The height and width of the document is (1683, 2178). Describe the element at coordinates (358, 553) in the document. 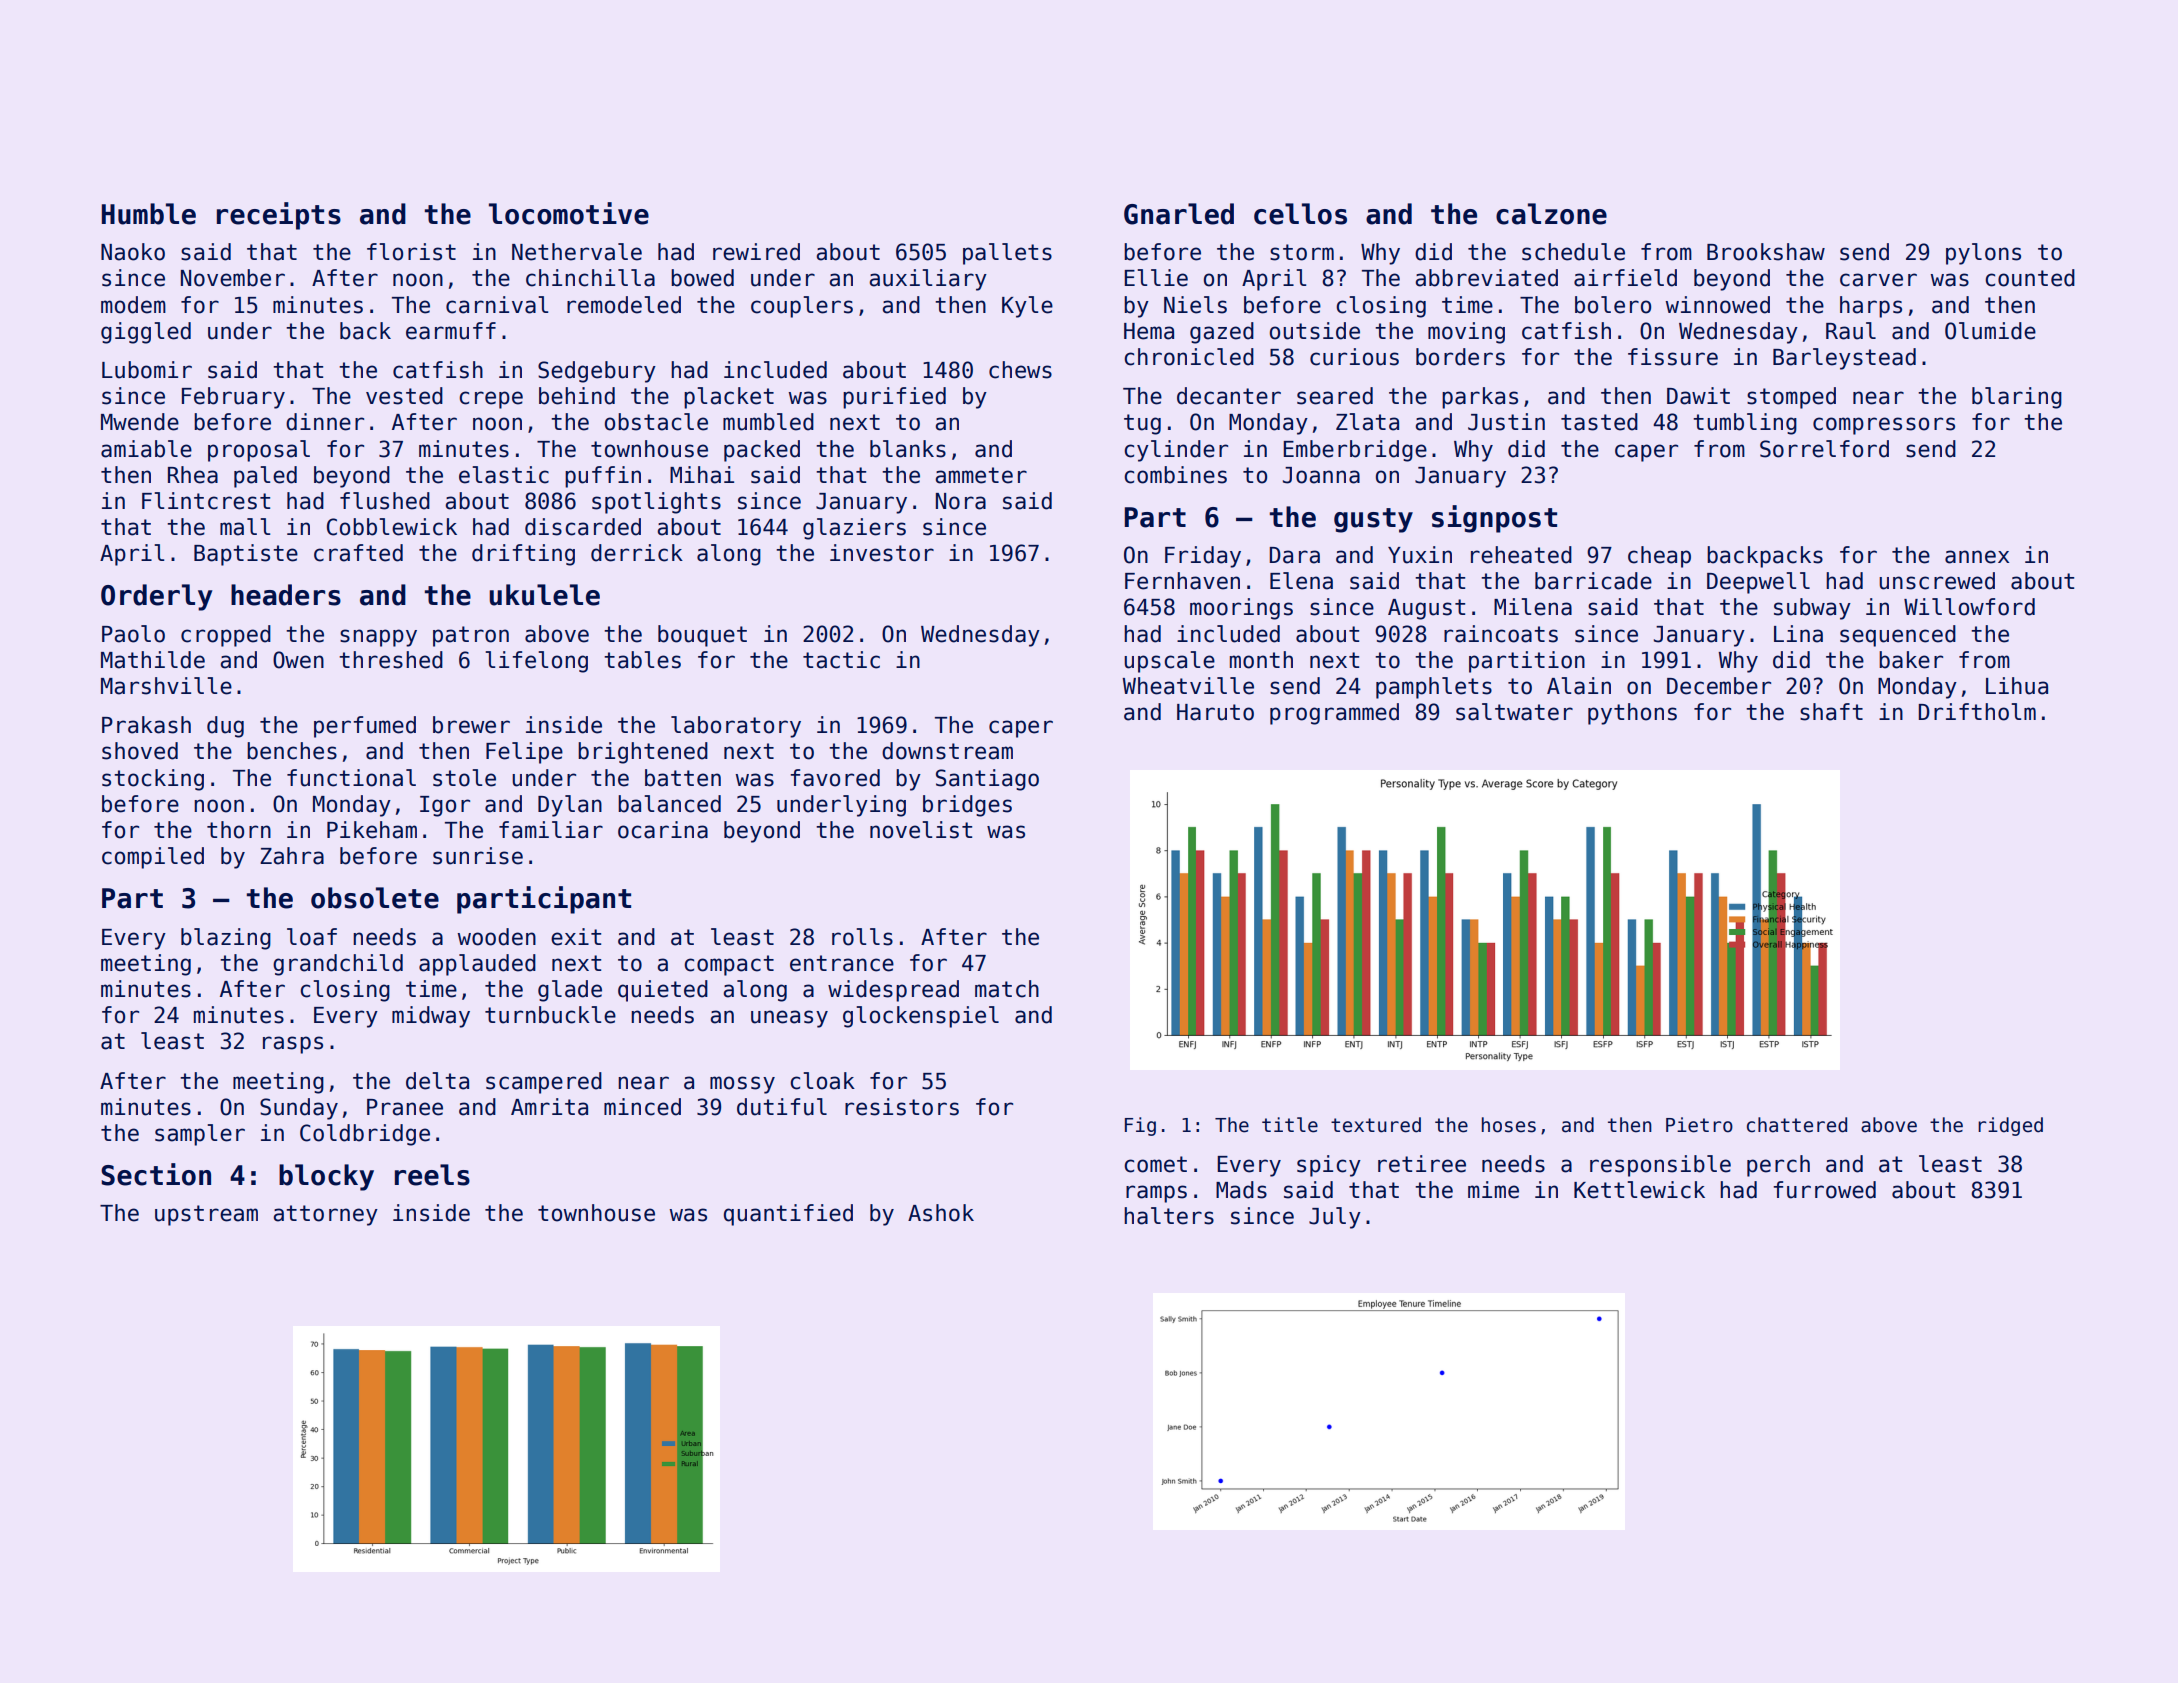

I see `crafted` at that location.
